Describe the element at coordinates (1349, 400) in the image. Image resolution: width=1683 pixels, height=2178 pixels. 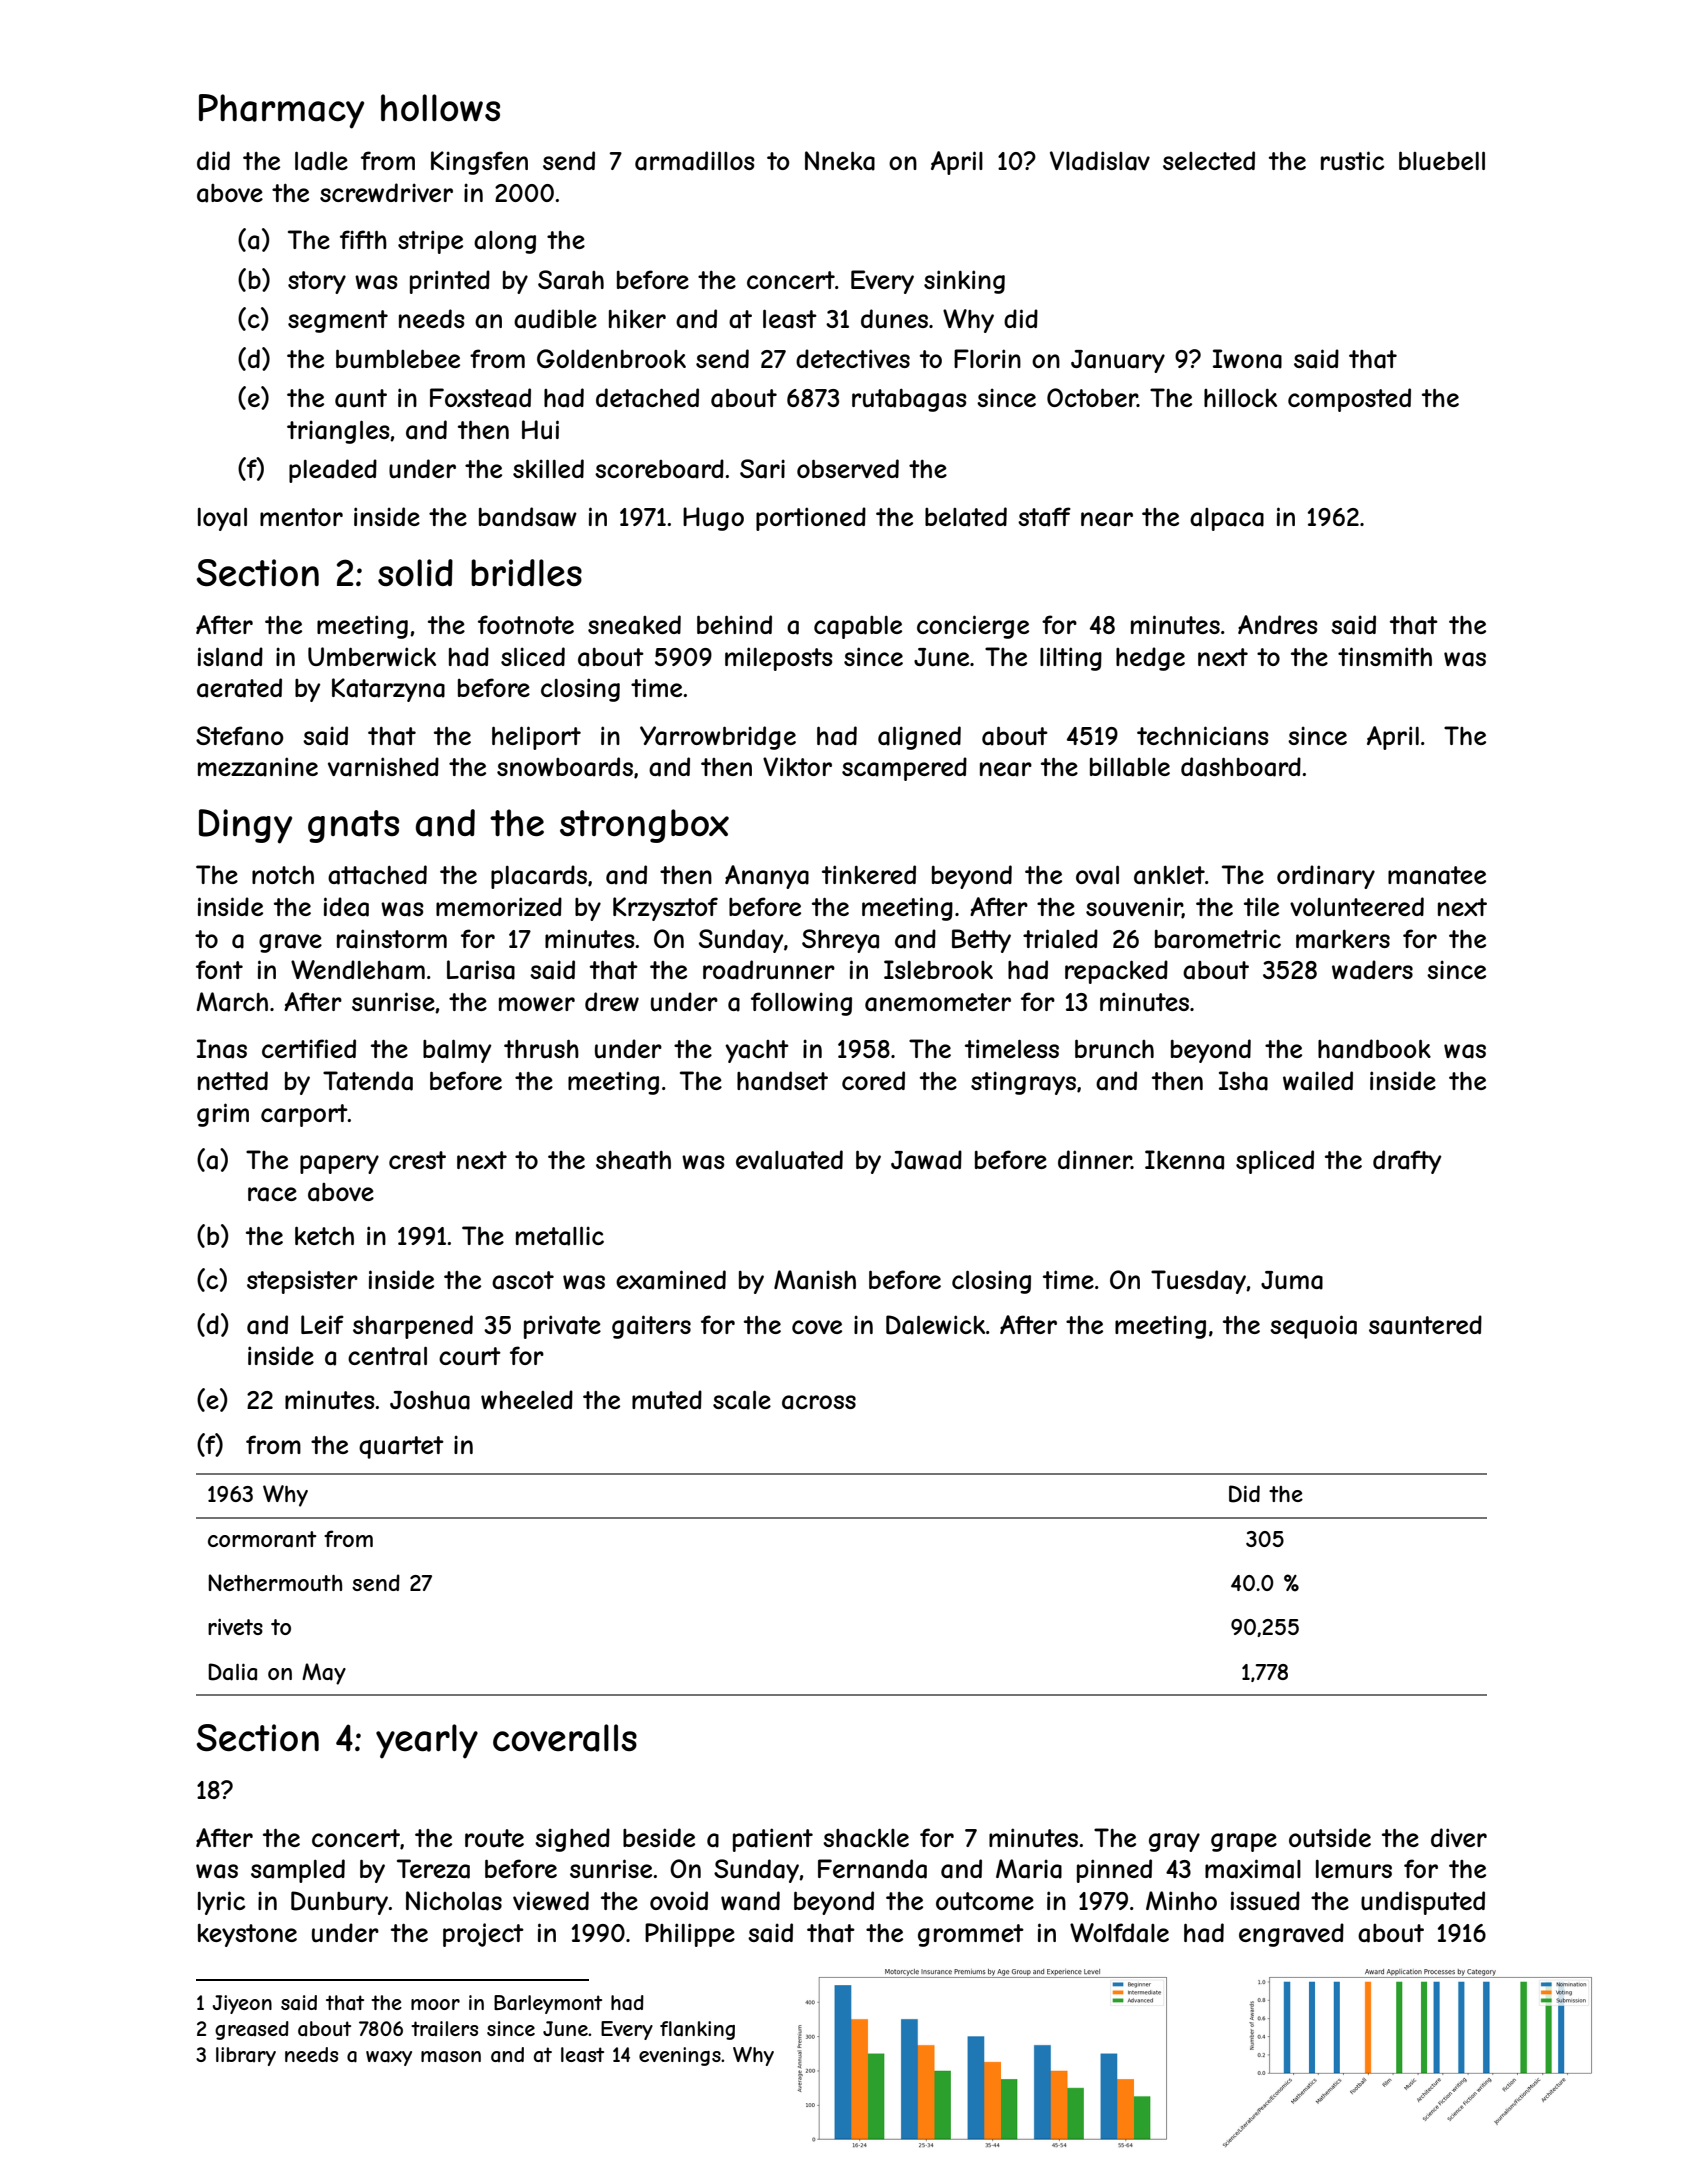
I see `composted` at that location.
